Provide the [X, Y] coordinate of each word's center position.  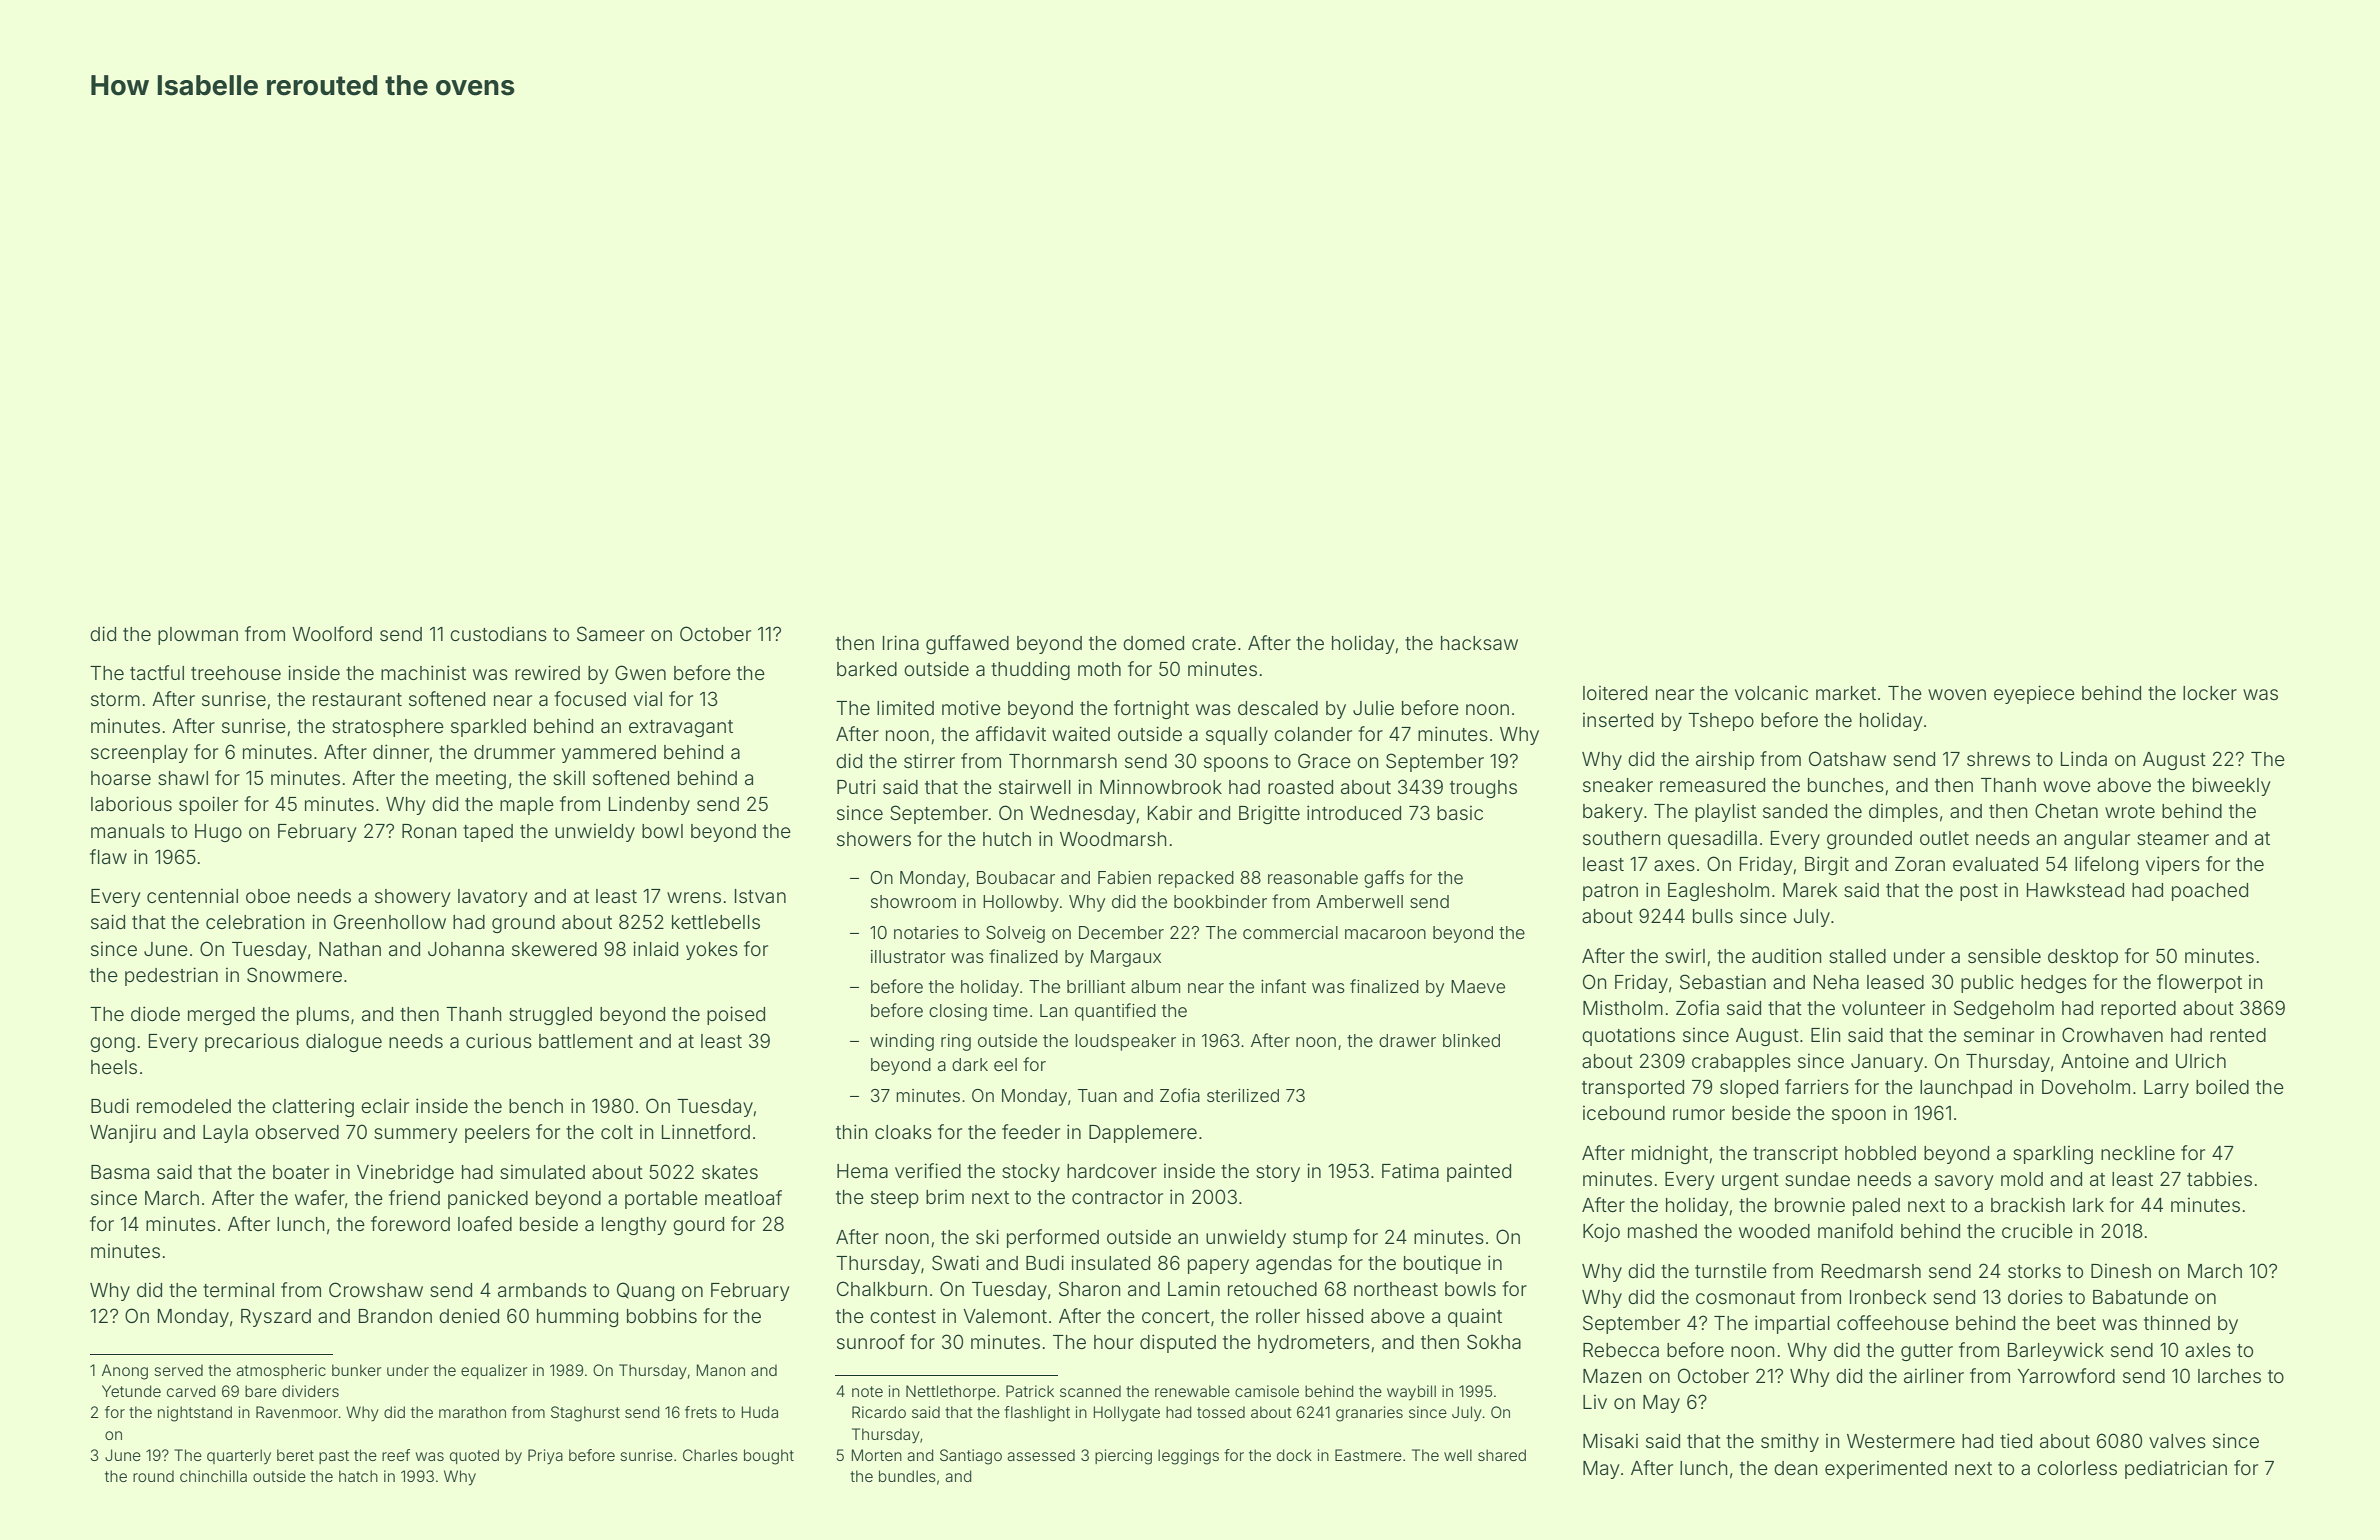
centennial [192, 896]
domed [1153, 643]
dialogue [344, 1042]
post [1979, 892]
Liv [1595, 1402]
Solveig [1015, 934]
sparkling [2053, 1155]
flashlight [1037, 1414]
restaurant [357, 699]
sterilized [1243, 1095]
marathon [472, 1412]
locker [2210, 693]
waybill [1411, 1393]
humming [577, 1317]
